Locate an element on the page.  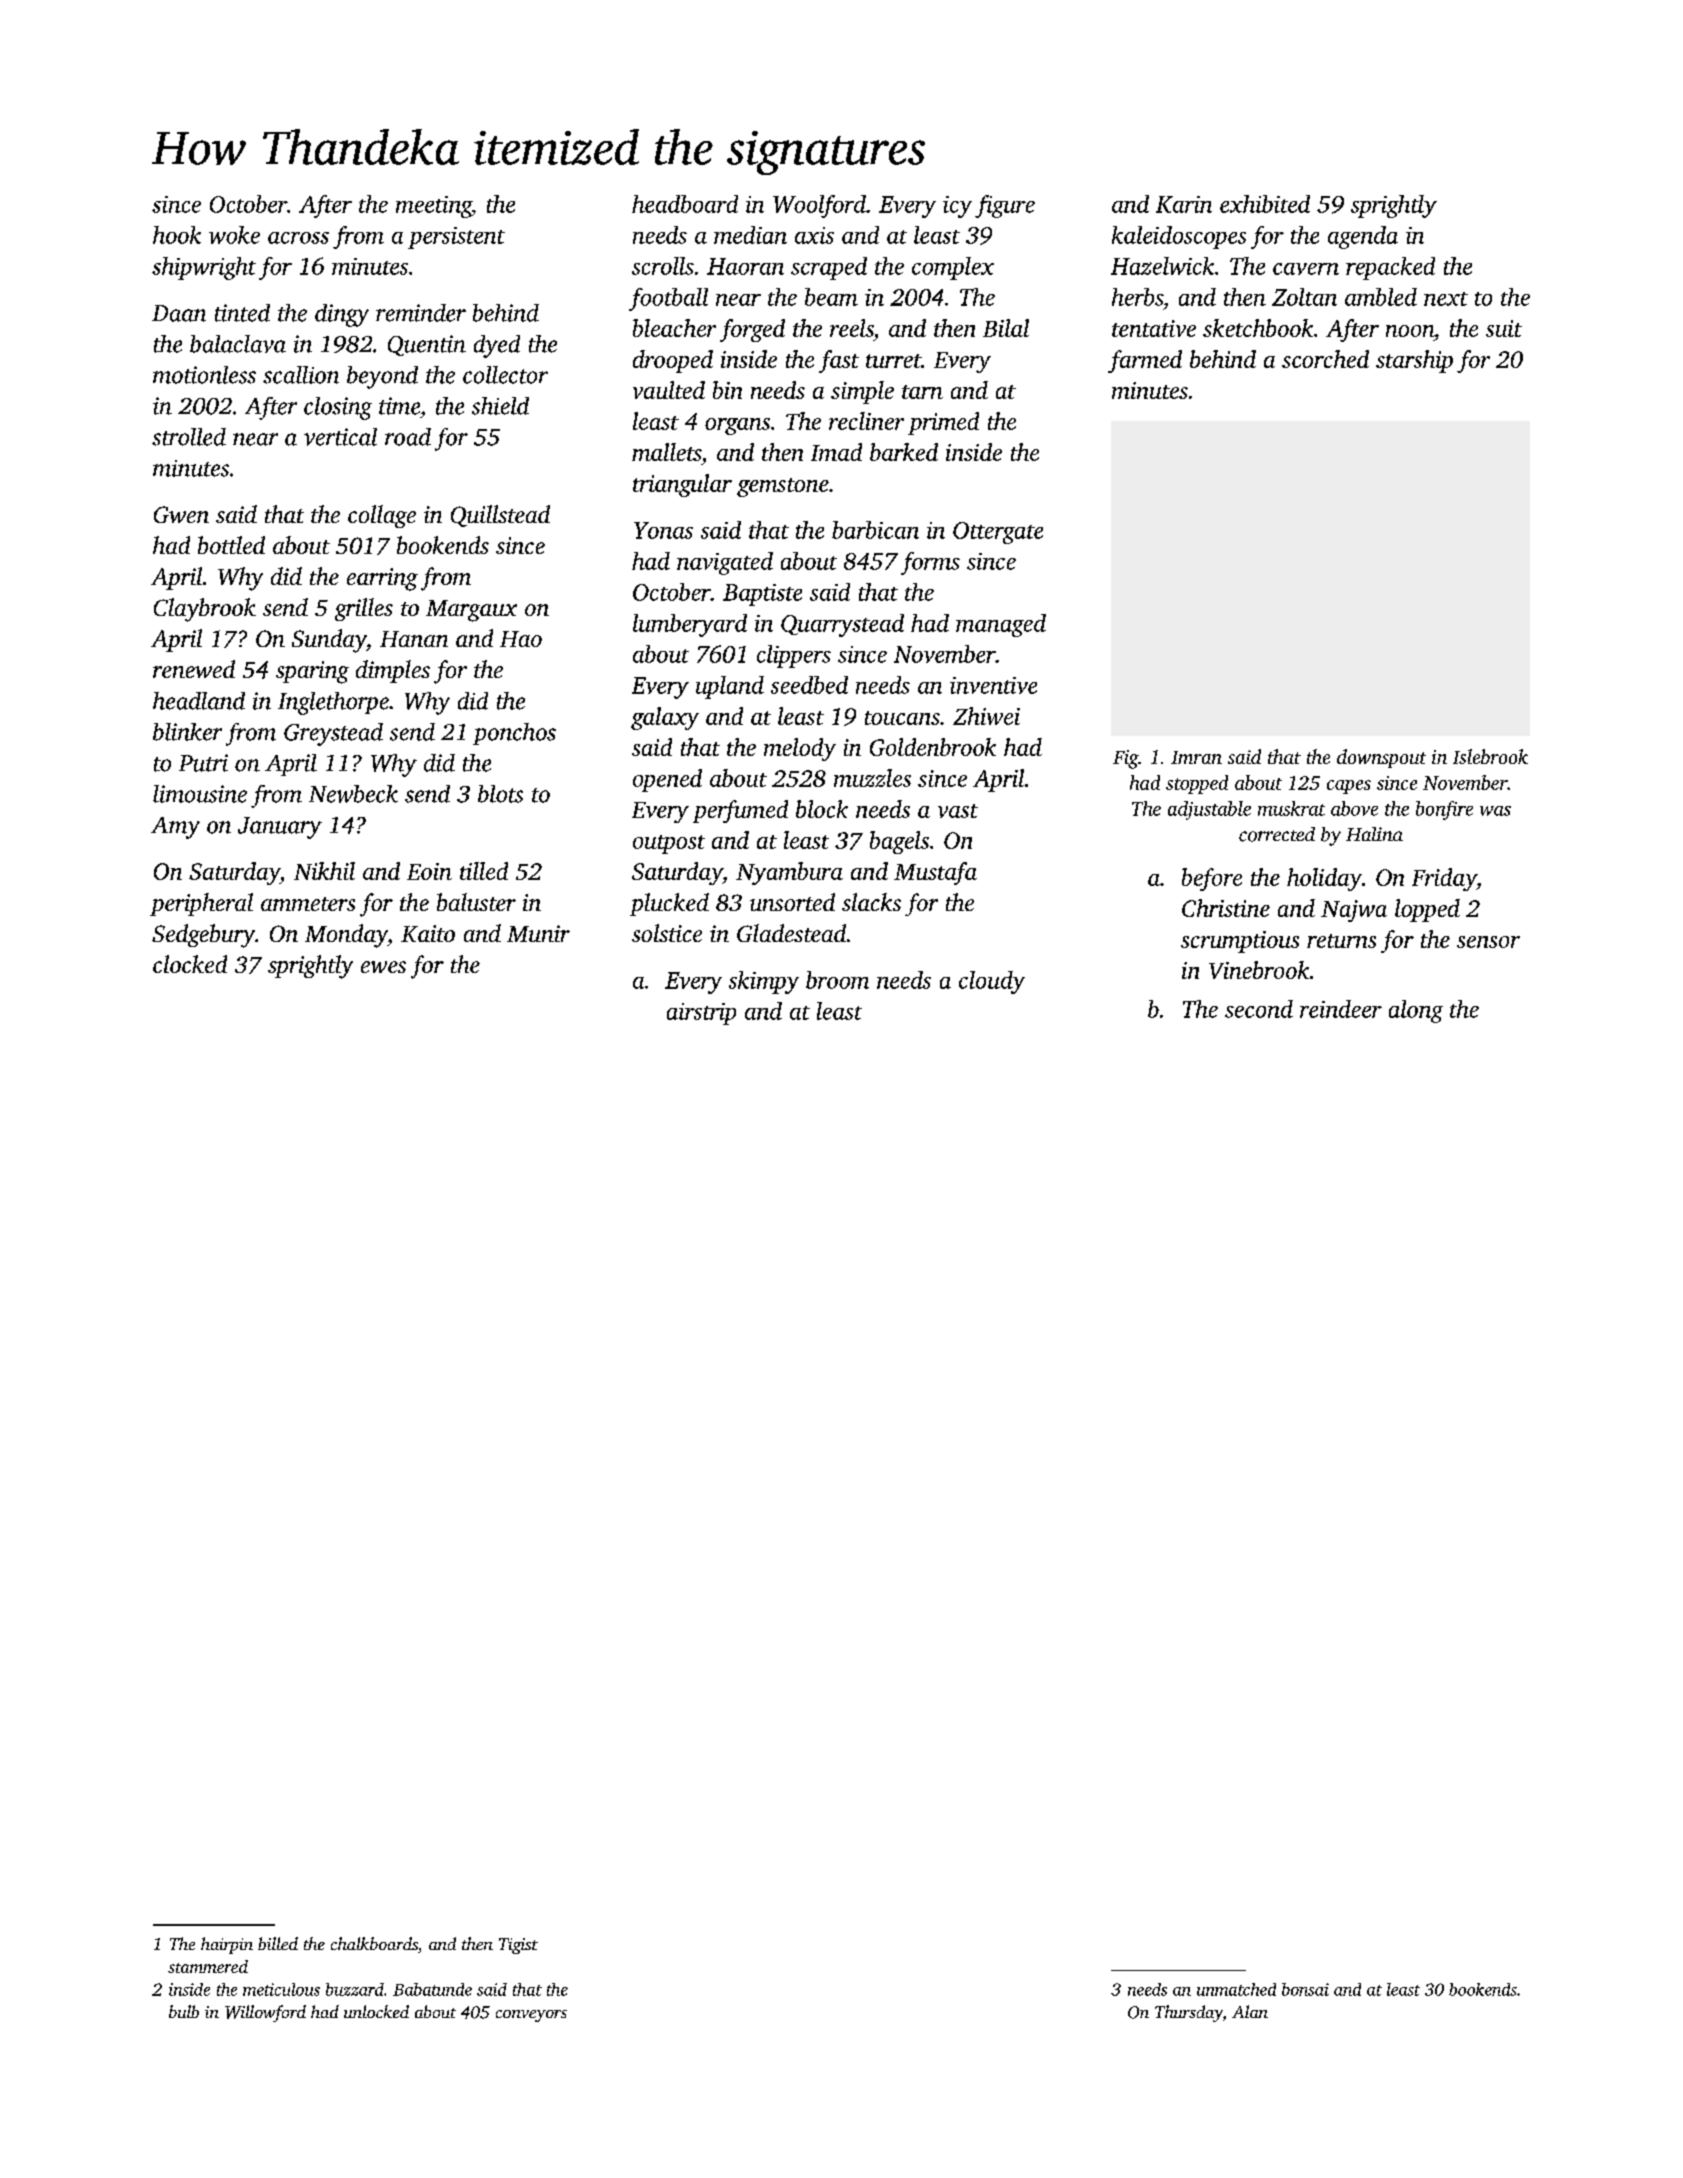
ewes is located at coordinates (383, 967).
